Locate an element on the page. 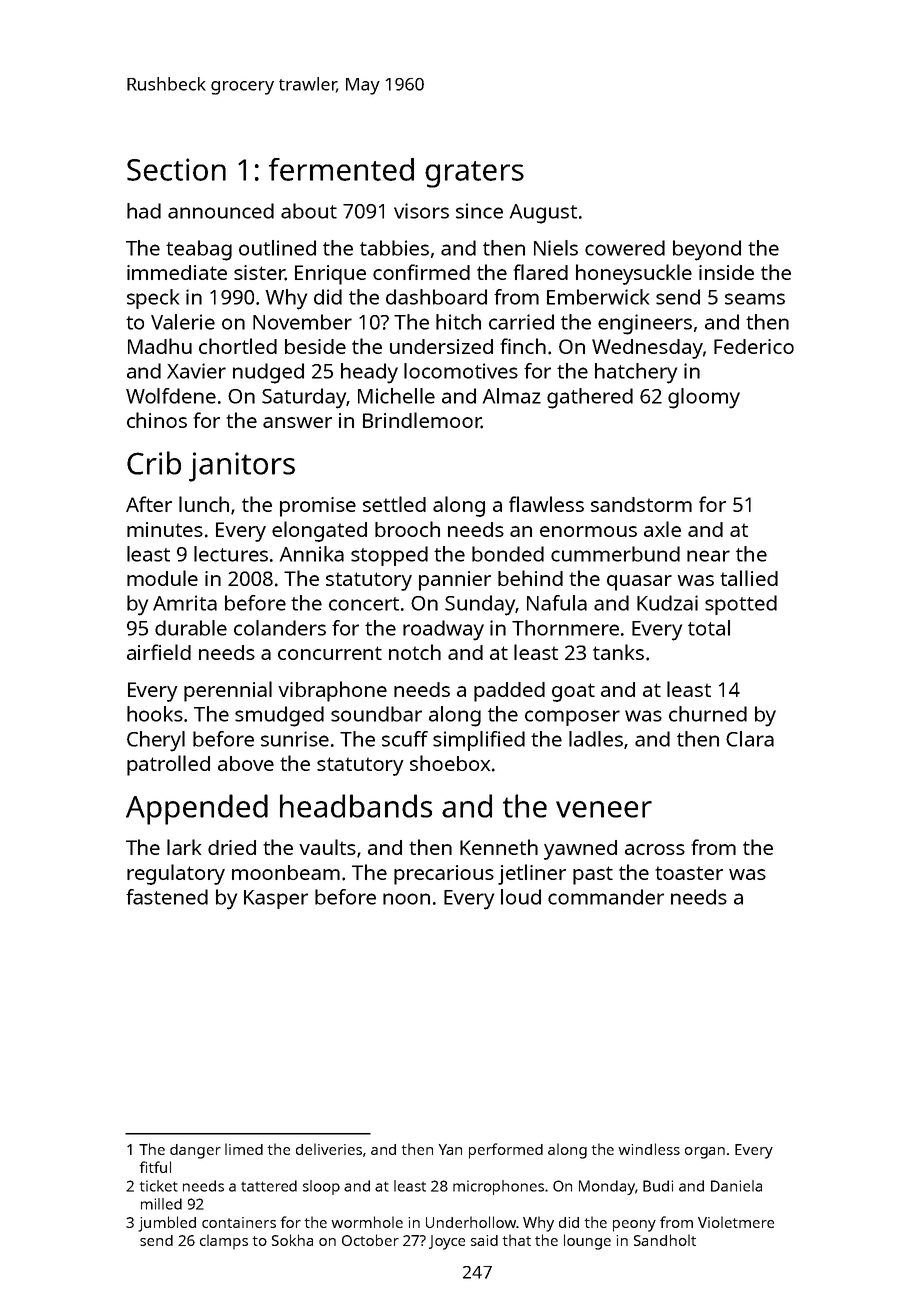 This image has width=924, height=1311. Thornmere is located at coordinates (565, 628).
